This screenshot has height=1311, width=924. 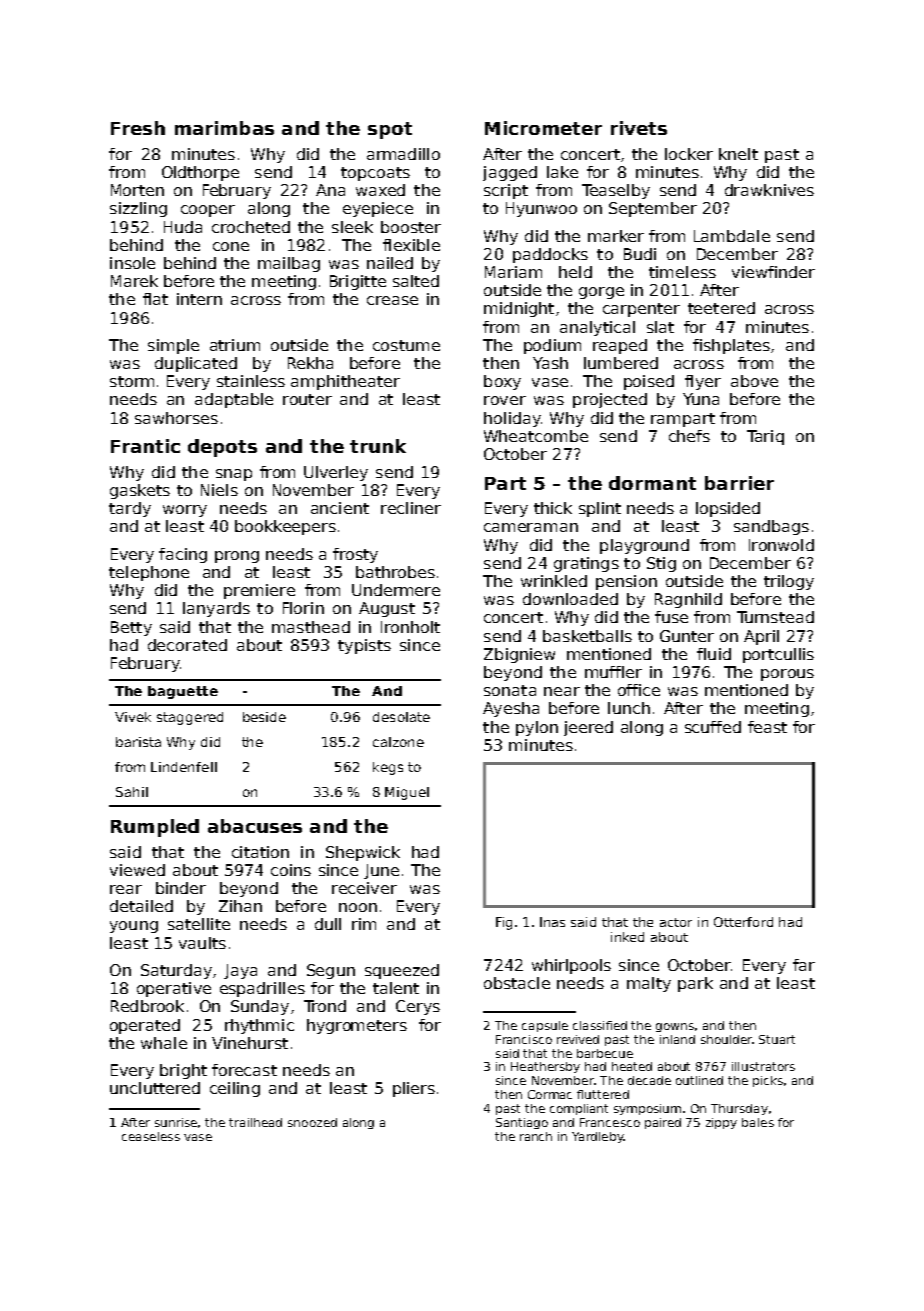 I want to click on viewed, so click(x=137, y=870).
